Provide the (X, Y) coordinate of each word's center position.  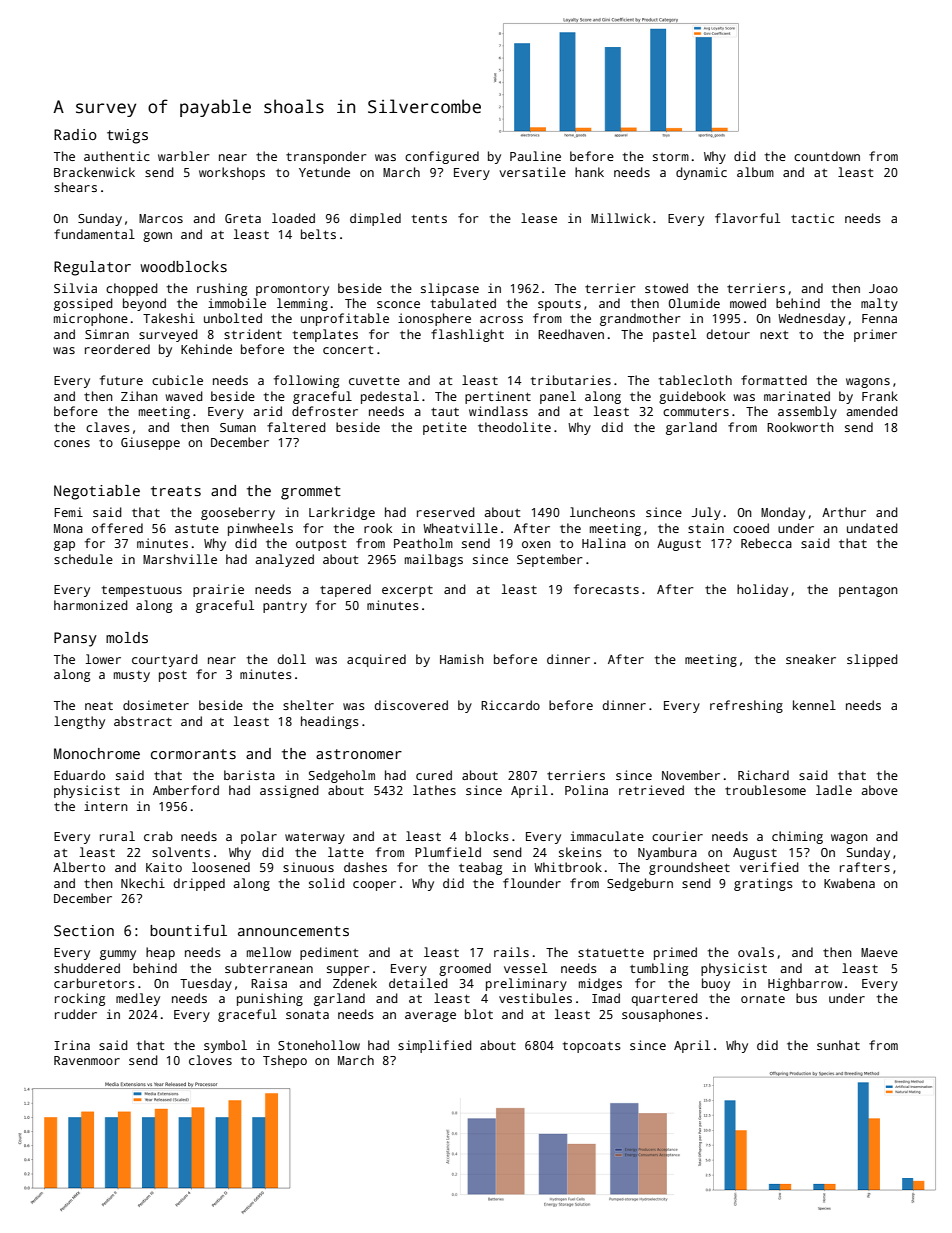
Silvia (75, 288)
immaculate (607, 836)
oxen (536, 544)
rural (117, 836)
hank (589, 172)
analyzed (284, 560)
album (755, 172)
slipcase (450, 289)
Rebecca (766, 543)
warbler (184, 156)
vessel (525, 968)
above (879, 790)
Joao (883, 288)
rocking (80, 999)
